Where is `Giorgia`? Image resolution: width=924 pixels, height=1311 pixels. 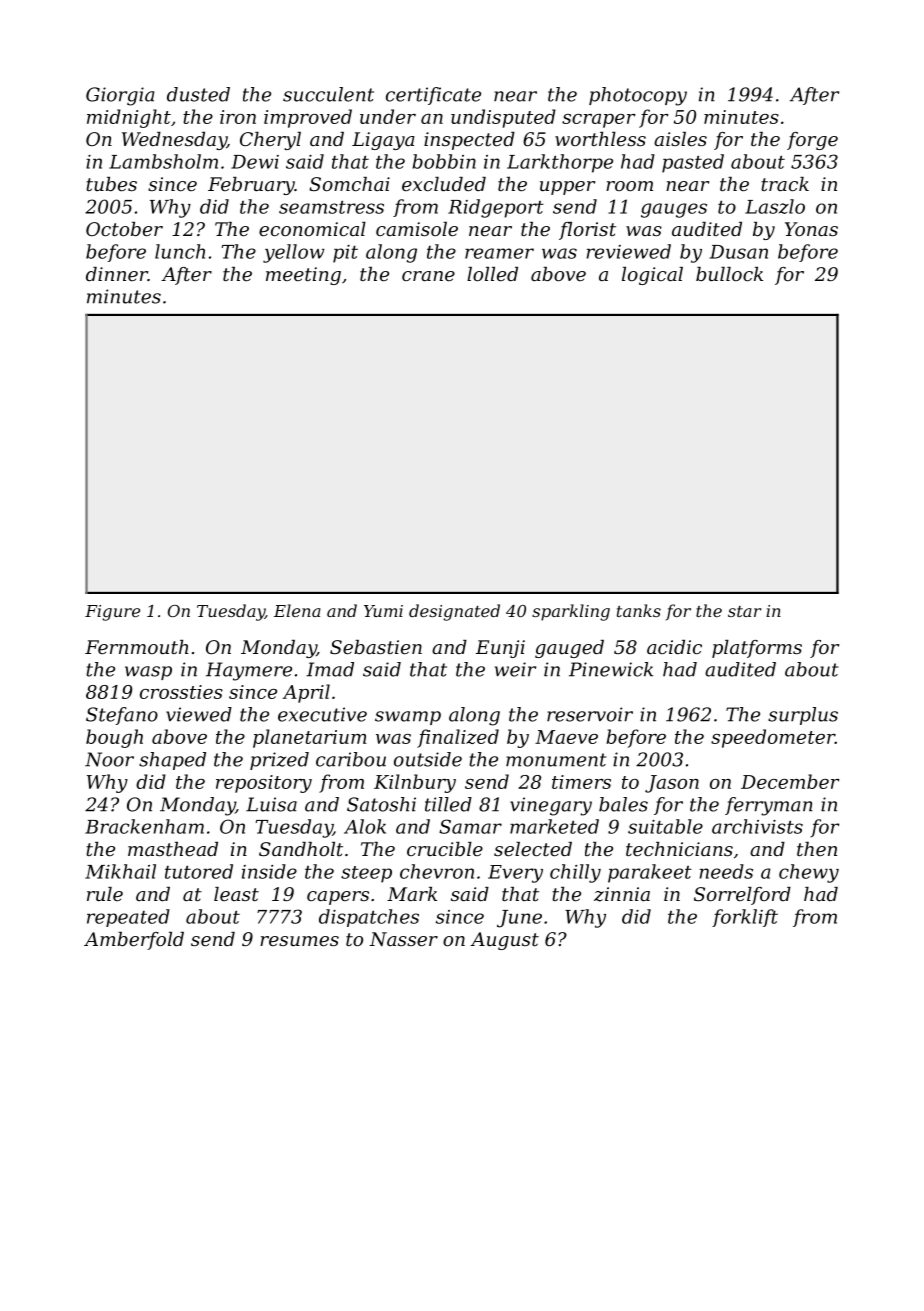
Giorgia is located at coordinates (120, 96).
